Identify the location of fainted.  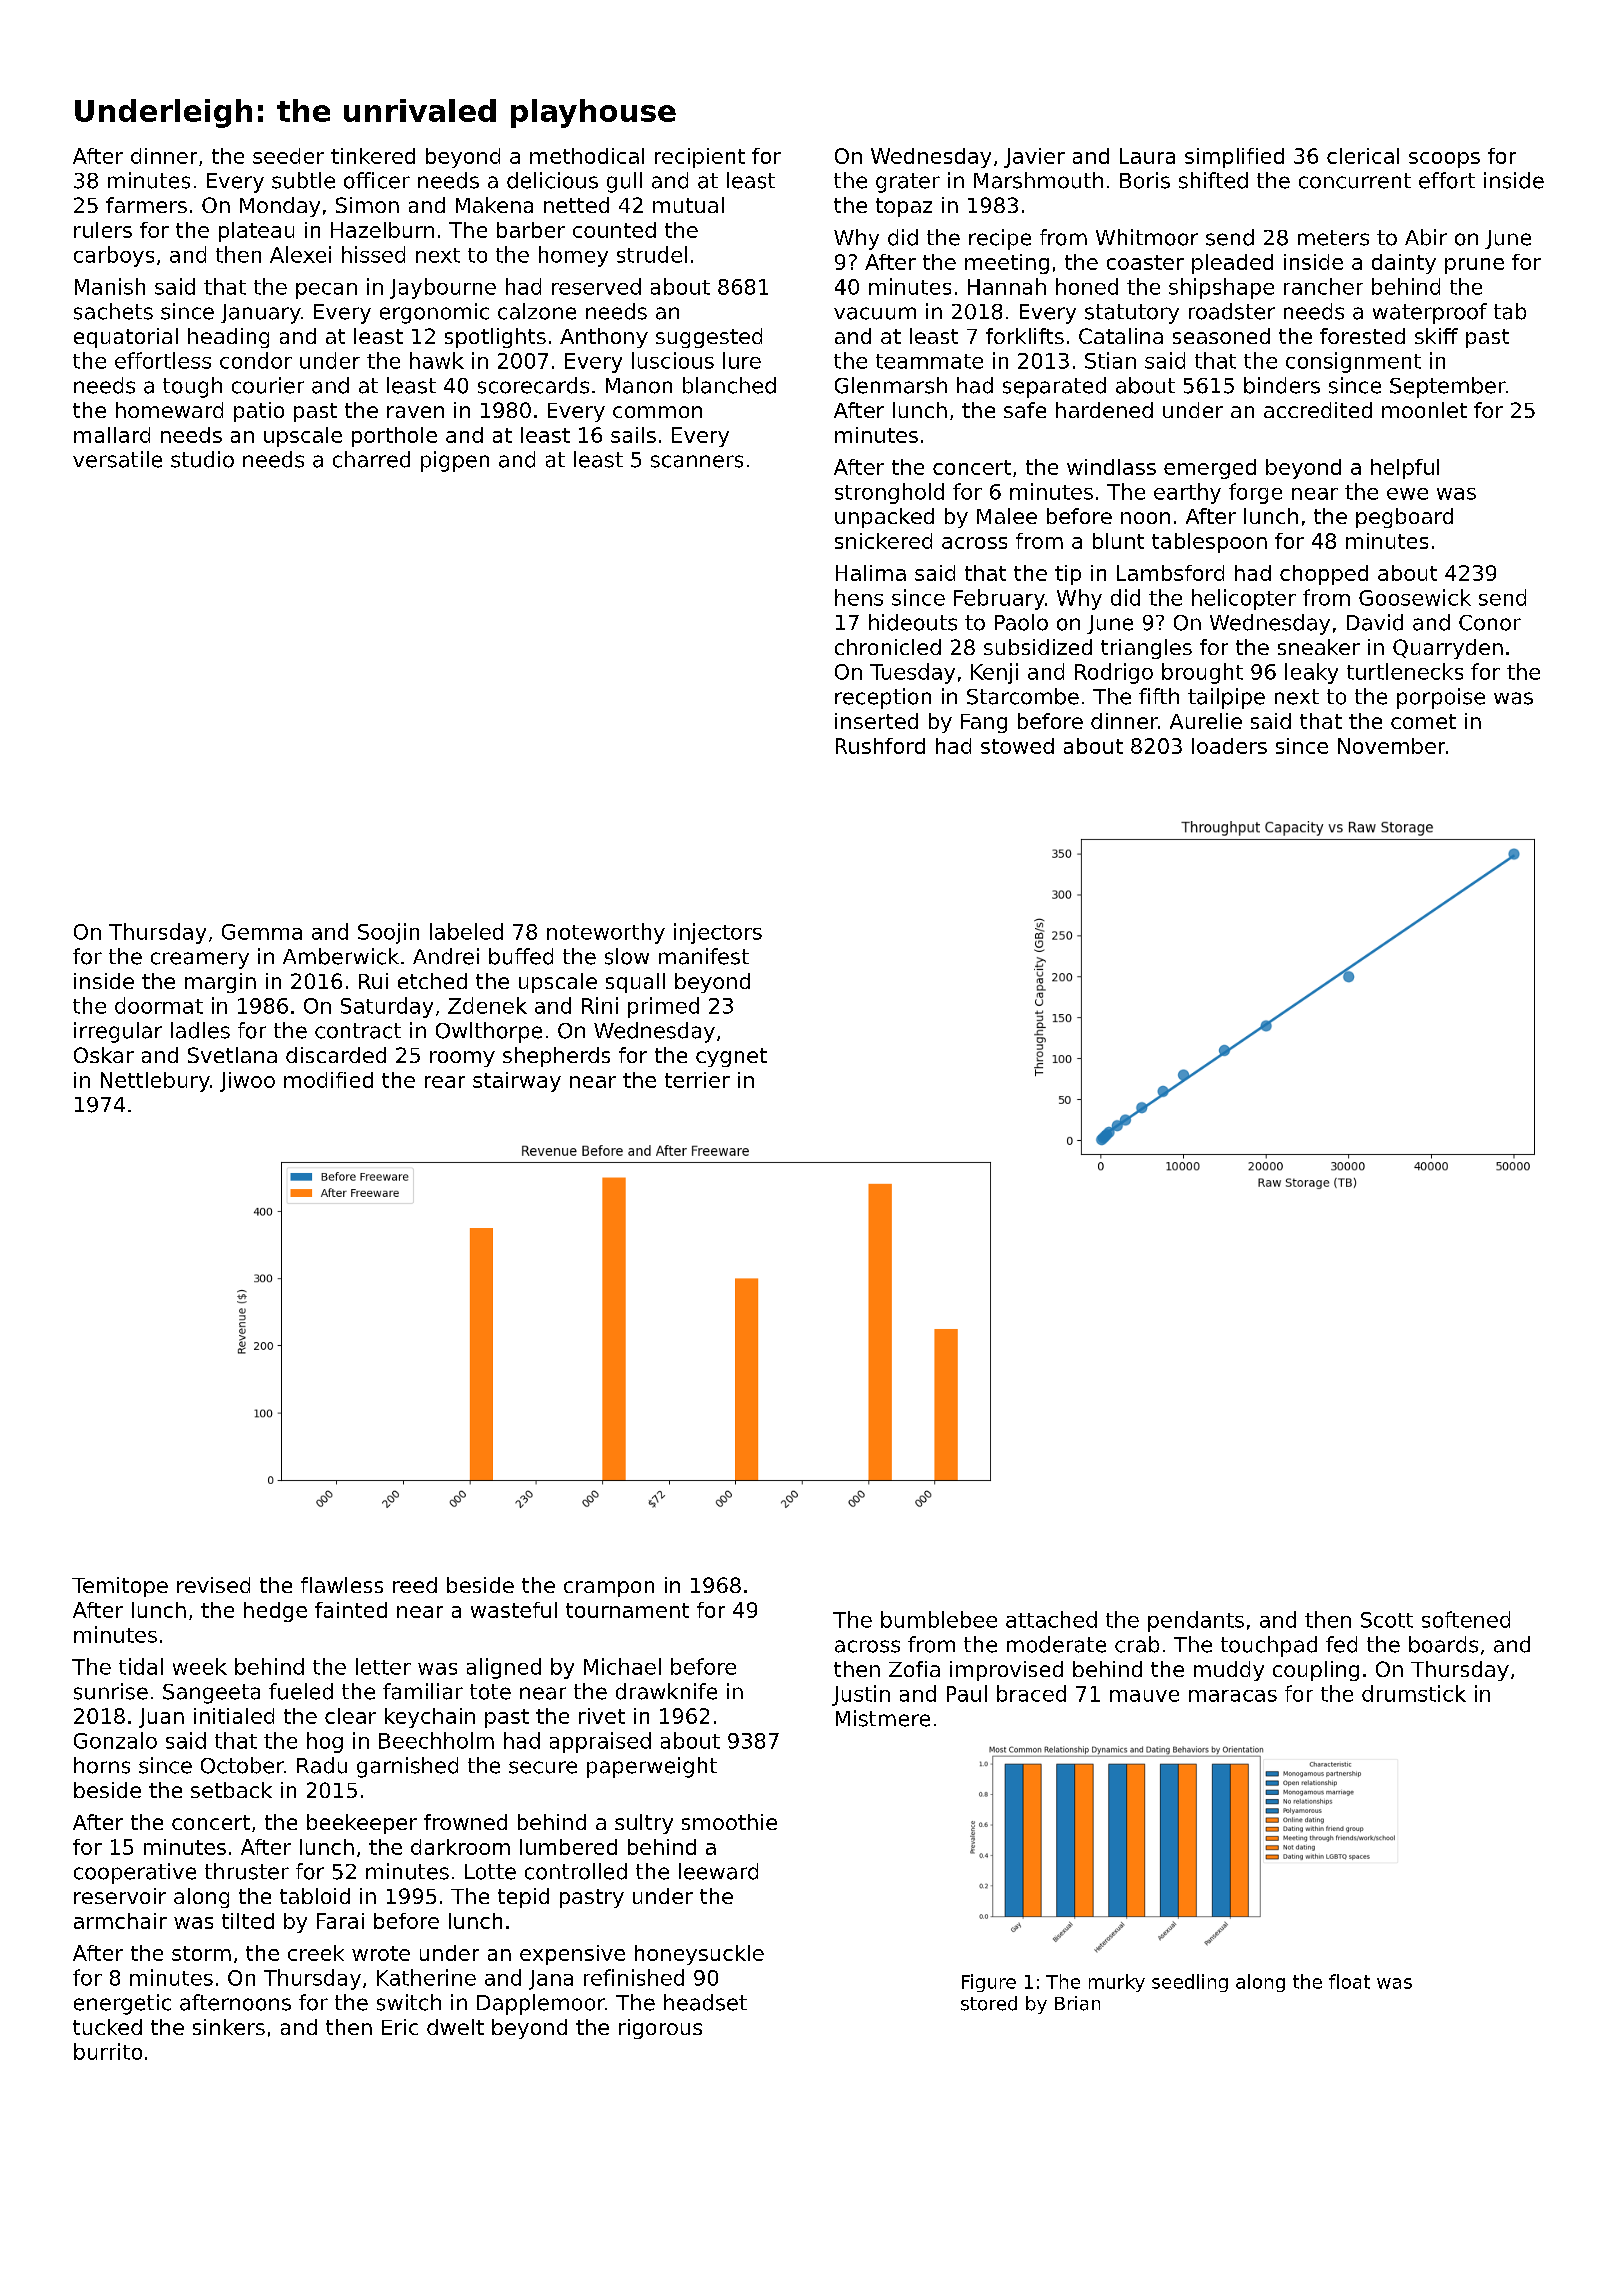
(351, 1610).
